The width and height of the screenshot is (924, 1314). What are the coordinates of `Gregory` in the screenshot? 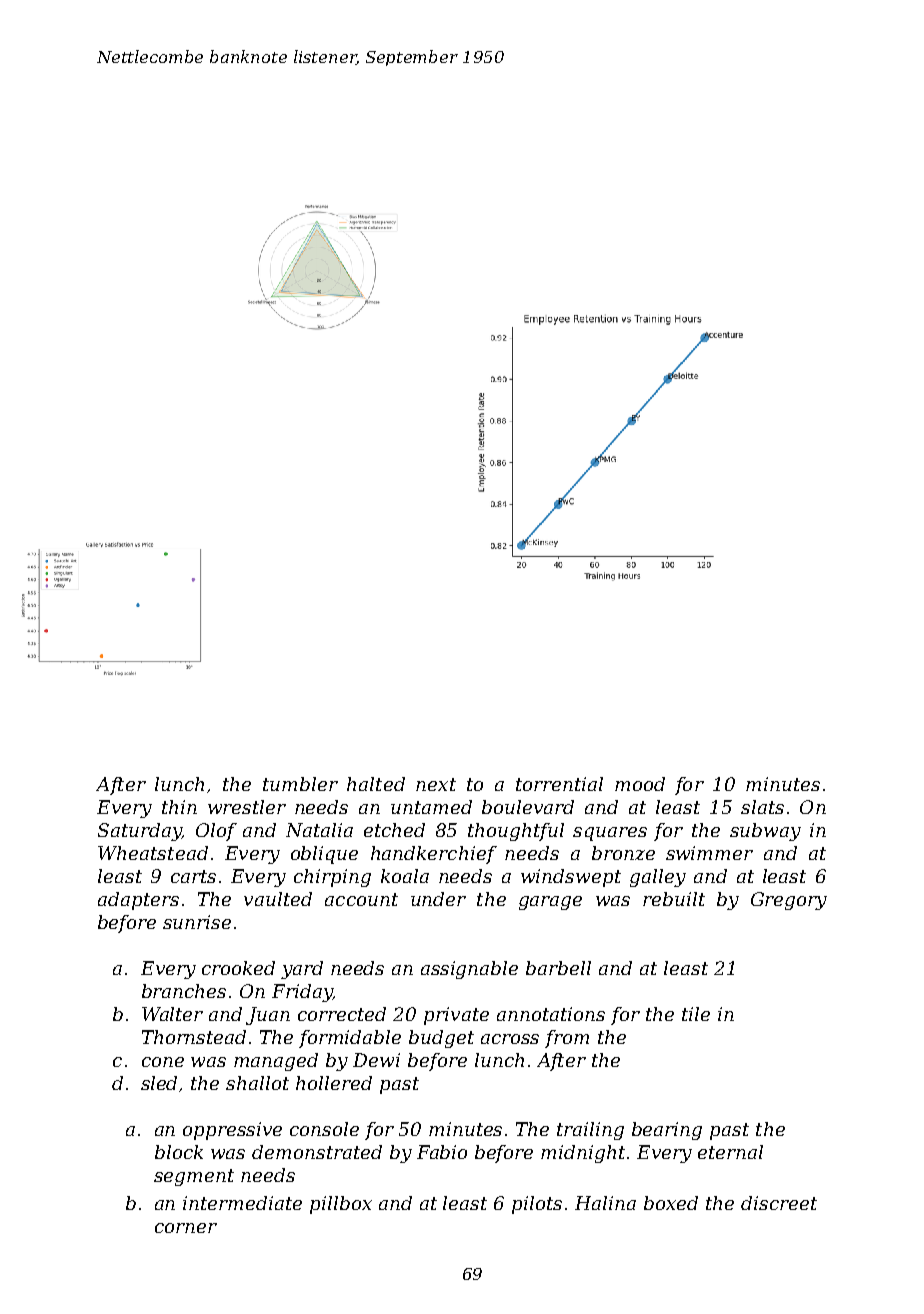 It's located at (789, 901).
